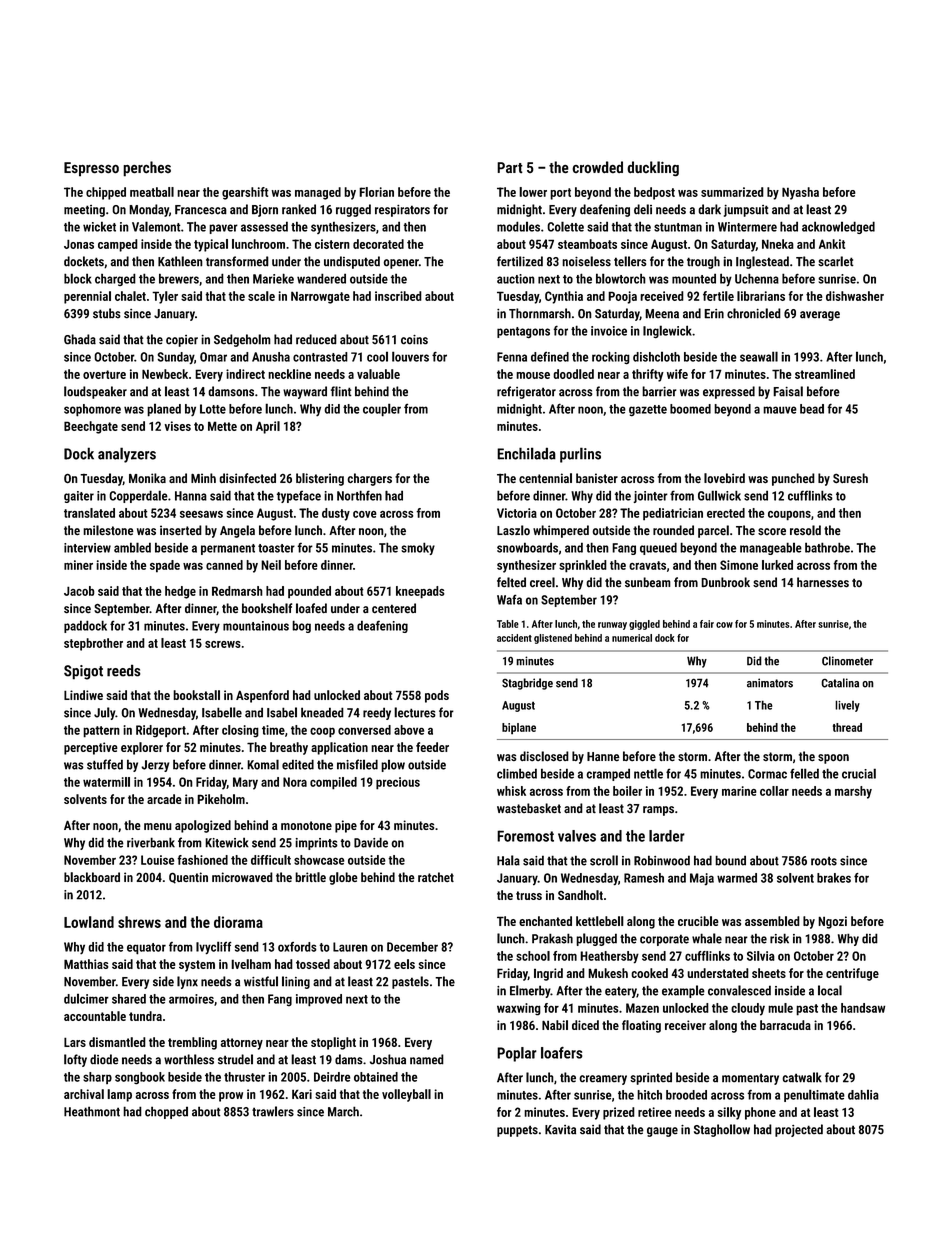 The width and height of the page is (952, 1233). Describe the element at coordinates (510, 167) in the page. I see `Part` at that location.
